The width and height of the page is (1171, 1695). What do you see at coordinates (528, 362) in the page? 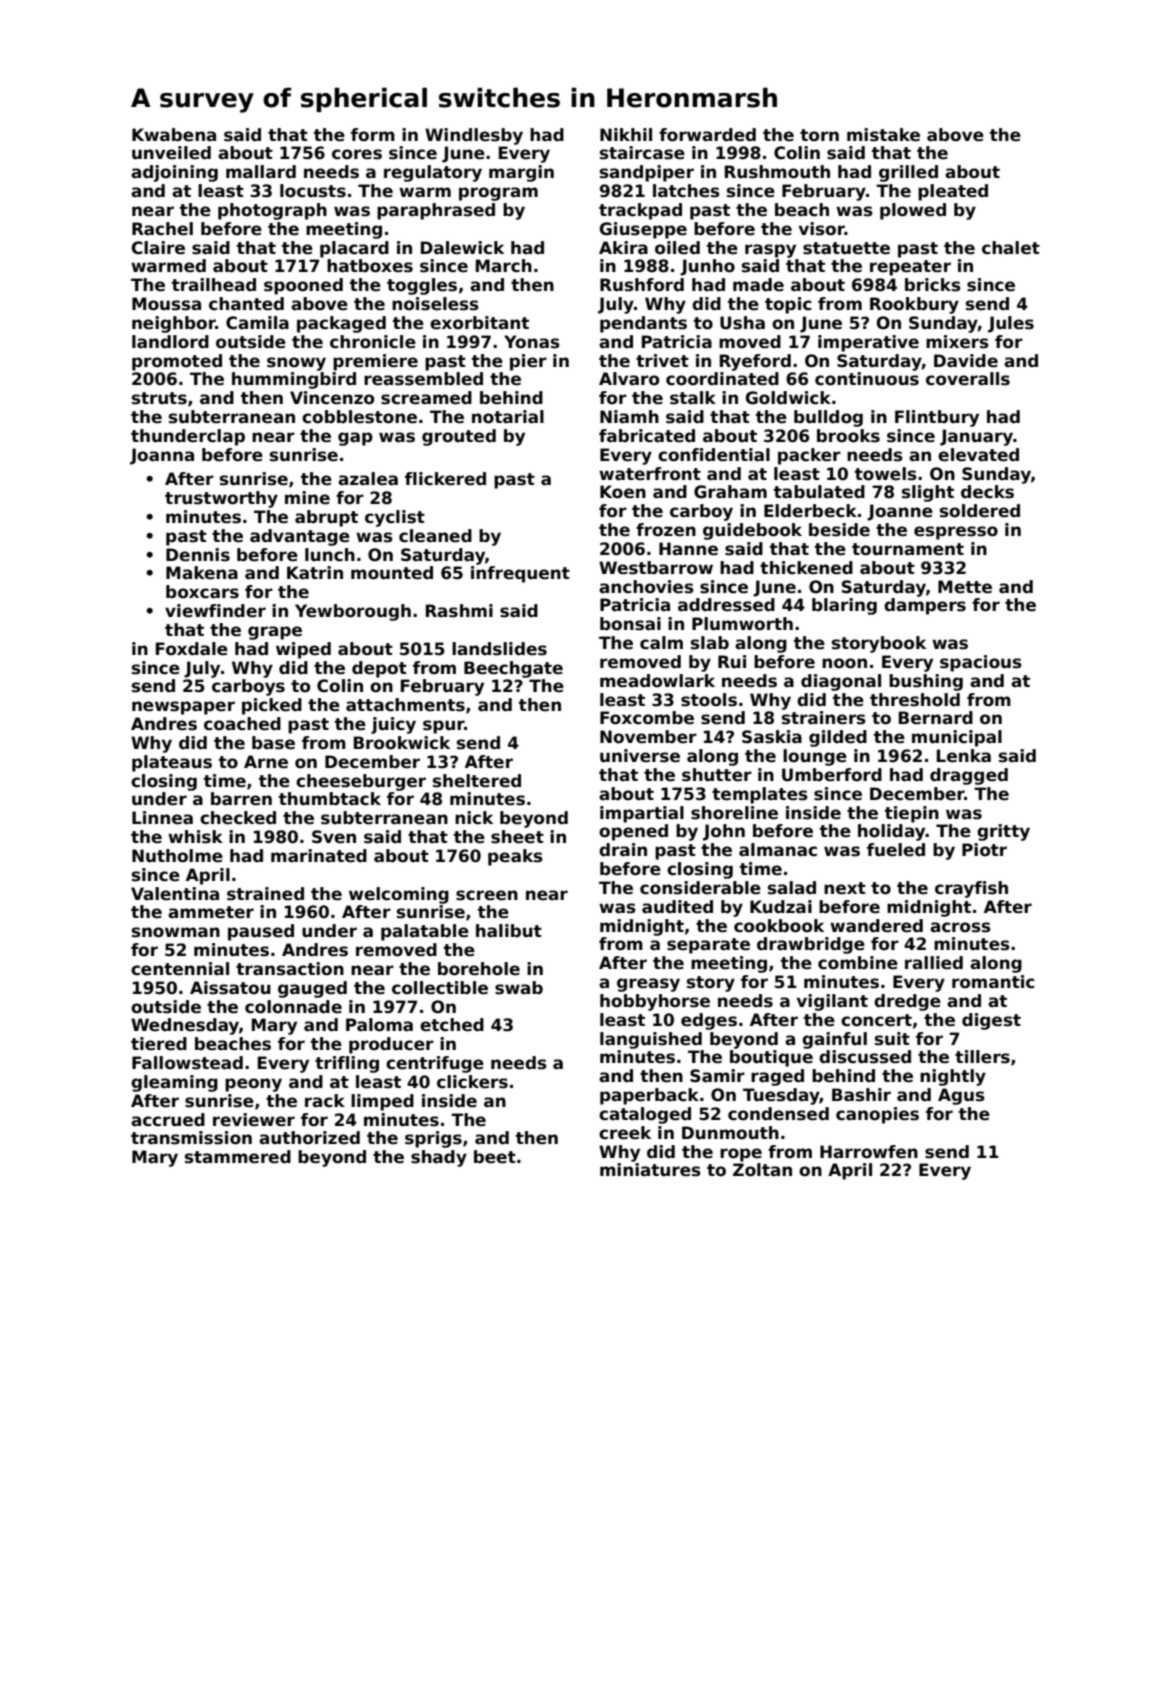
I see `pier` at bounding box center [528, 362].
